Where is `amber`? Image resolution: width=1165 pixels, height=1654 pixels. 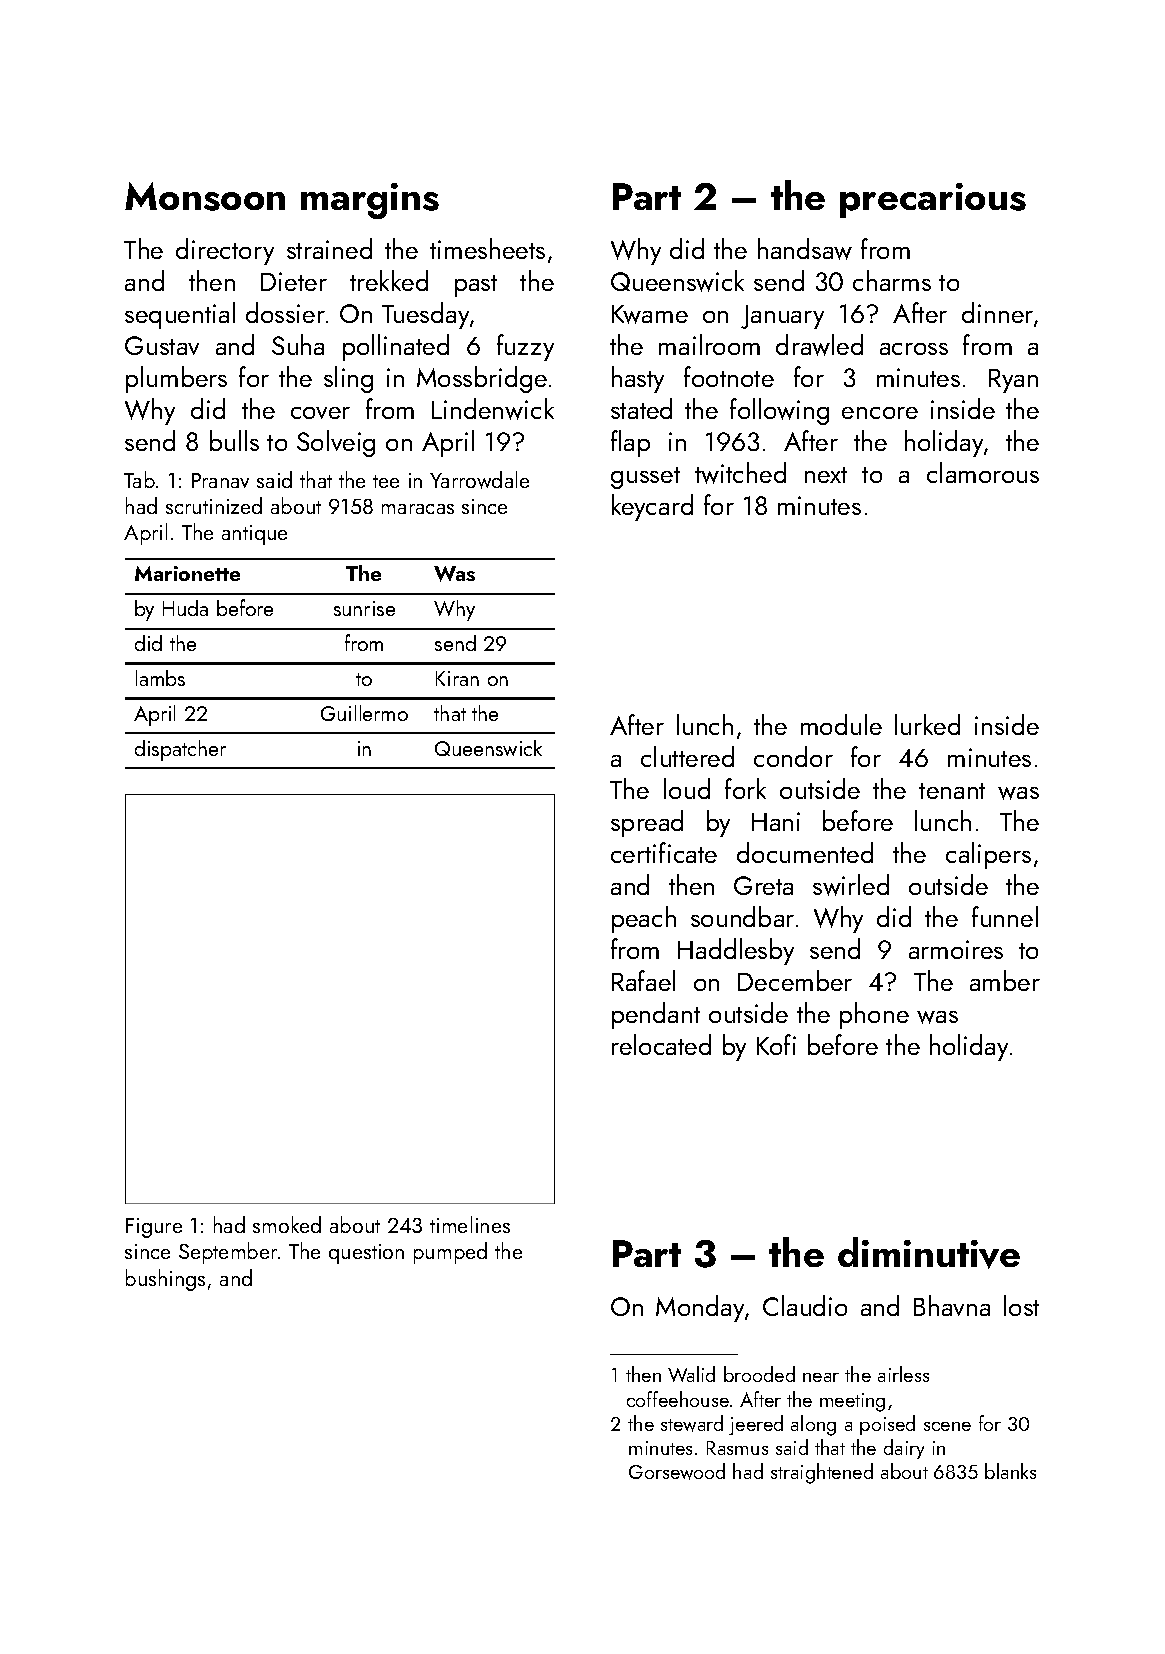
amber is located at coordinates (1005, 980).
